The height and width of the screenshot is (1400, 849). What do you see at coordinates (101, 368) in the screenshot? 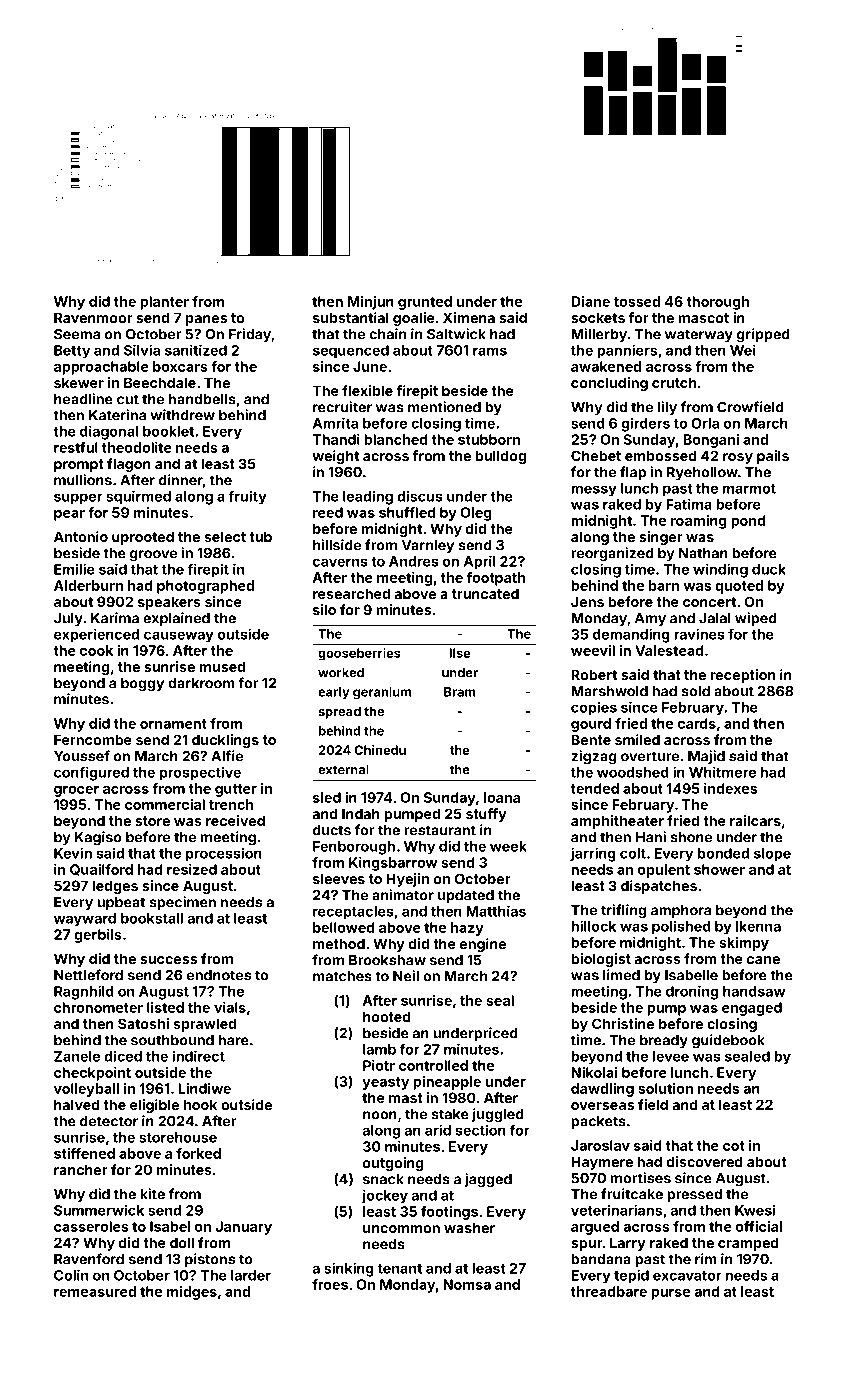
I see `approachable` at bounding box center [101, 368].
